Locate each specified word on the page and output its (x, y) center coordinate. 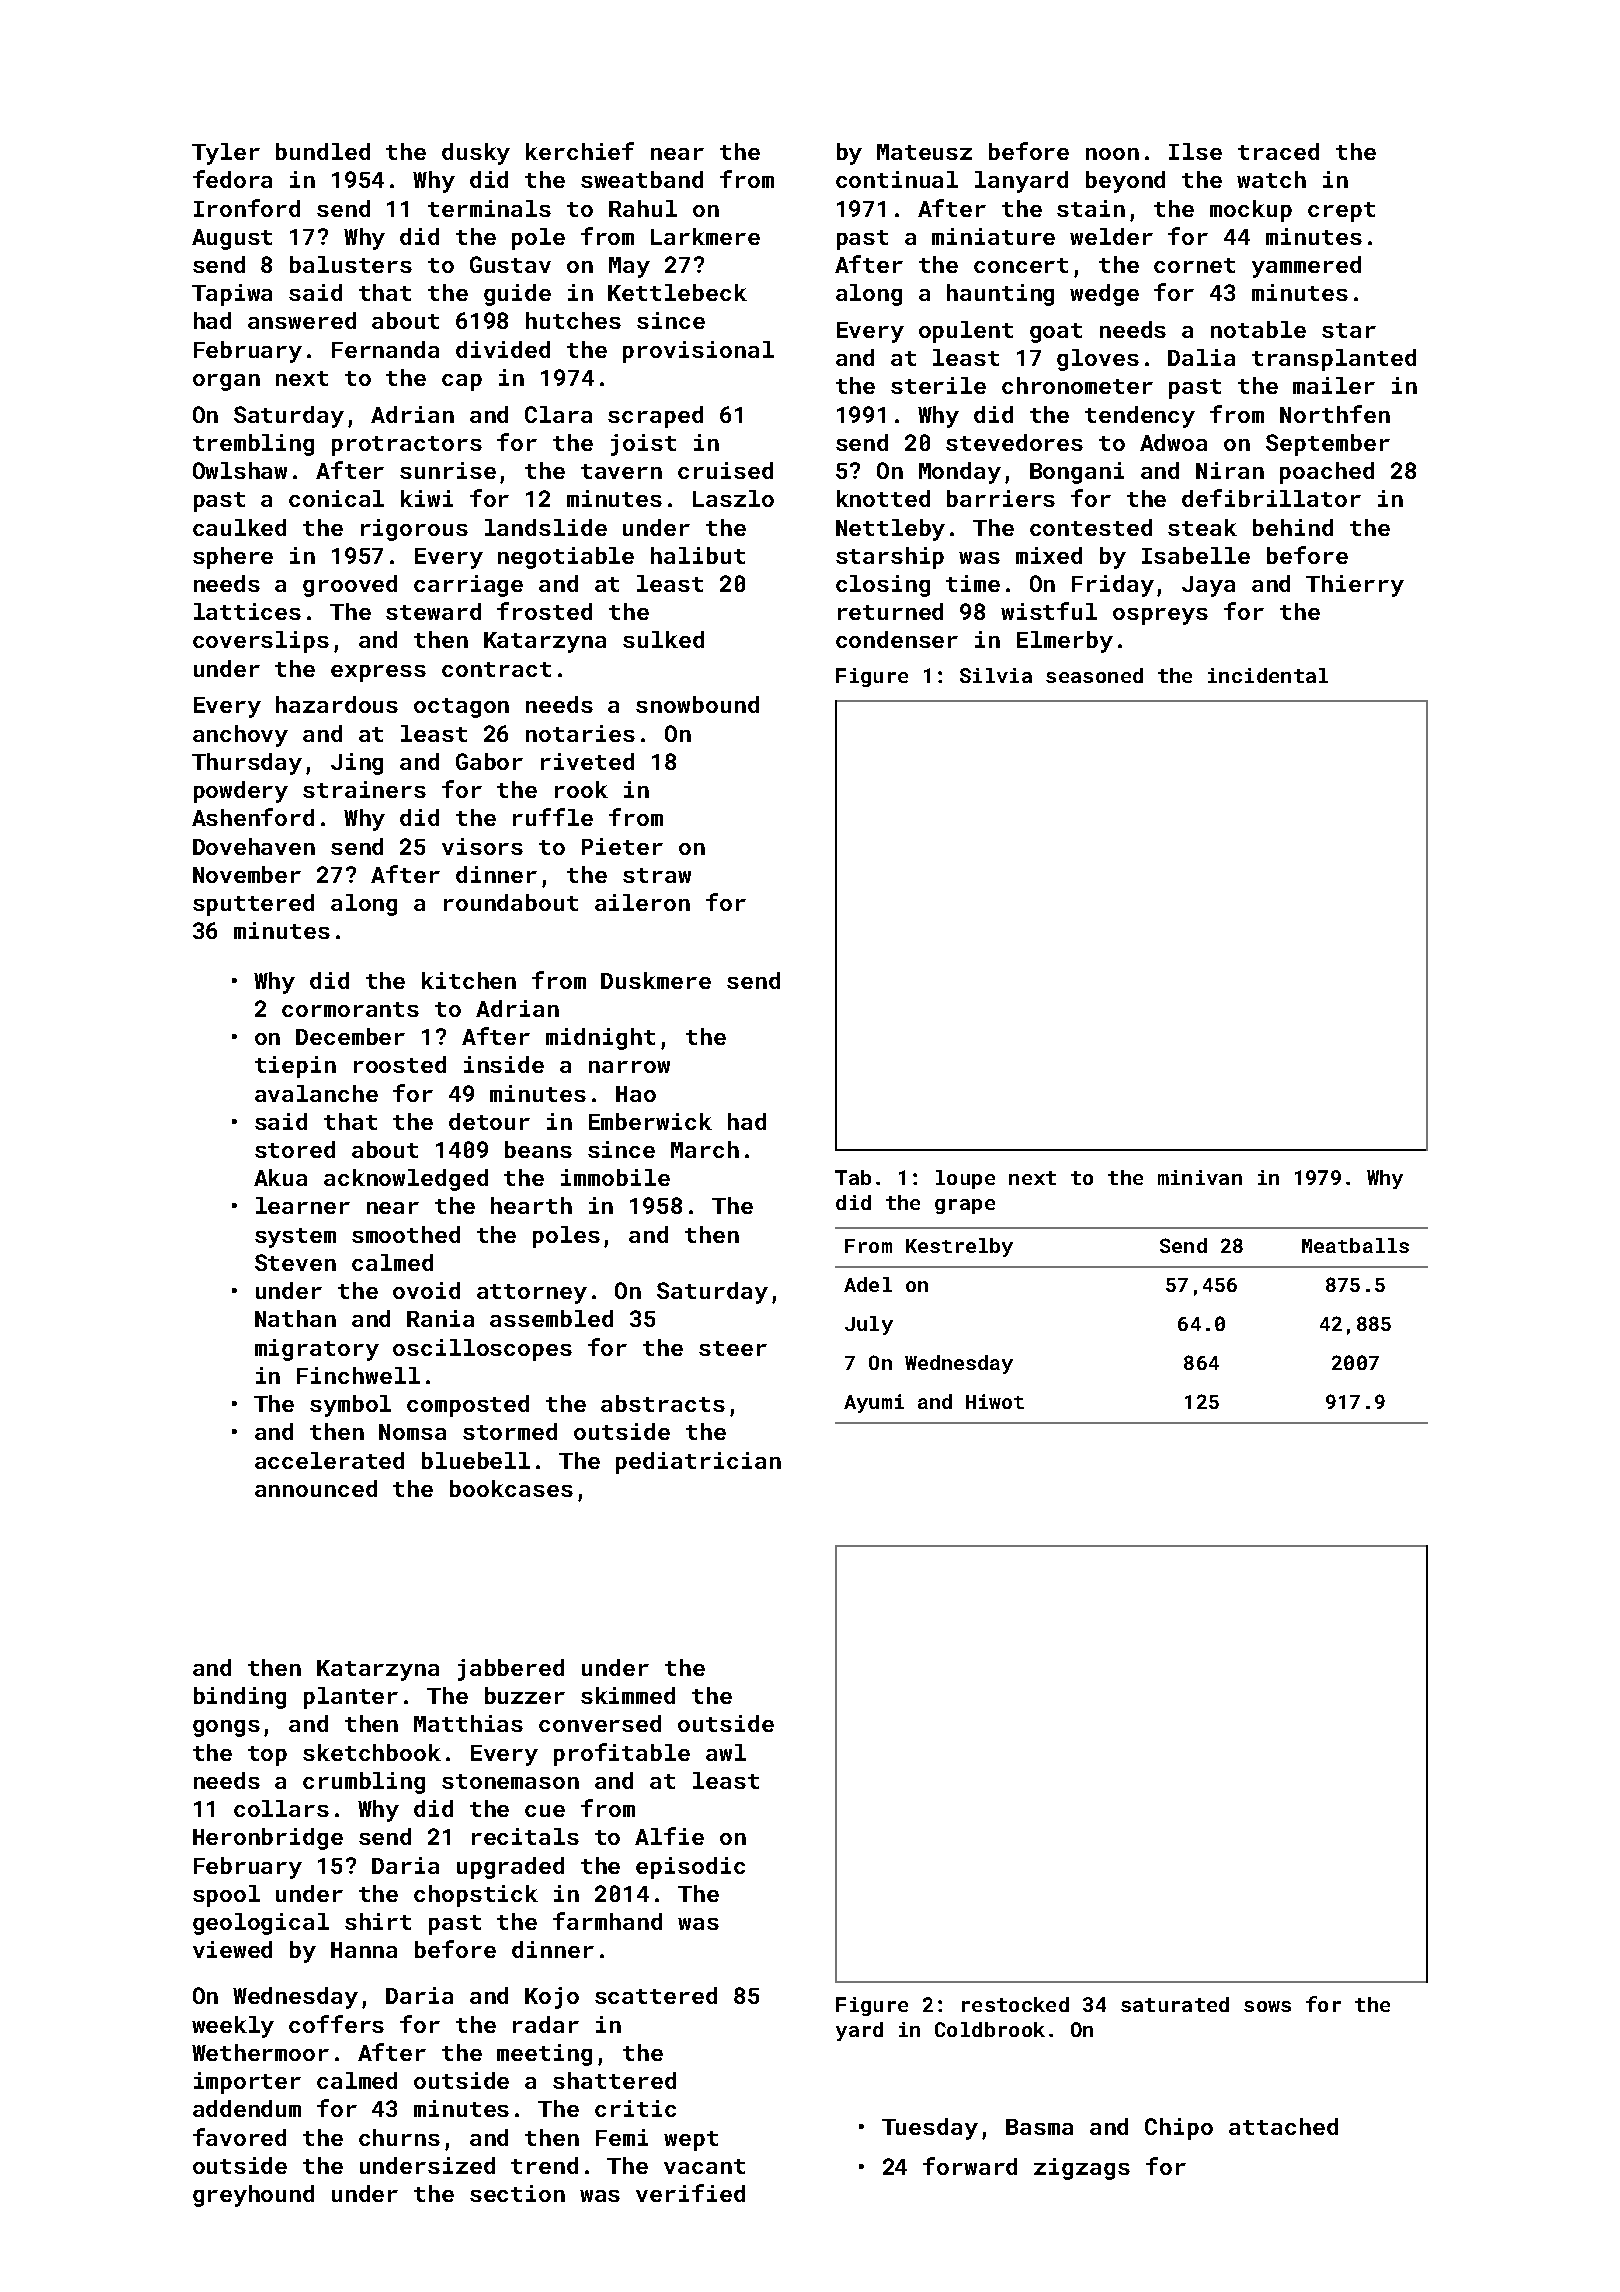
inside (504, 1064)
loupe (965, 1179)
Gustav (510, 264)
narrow (629, 1067)
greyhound (253, 2196)
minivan (1200, 1177)
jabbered (511, 1670)
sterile (938, 385)
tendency (1140, 417)
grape (965, 1206)
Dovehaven (254, 846)
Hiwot (995, 1401)
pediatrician (698, 1463)
